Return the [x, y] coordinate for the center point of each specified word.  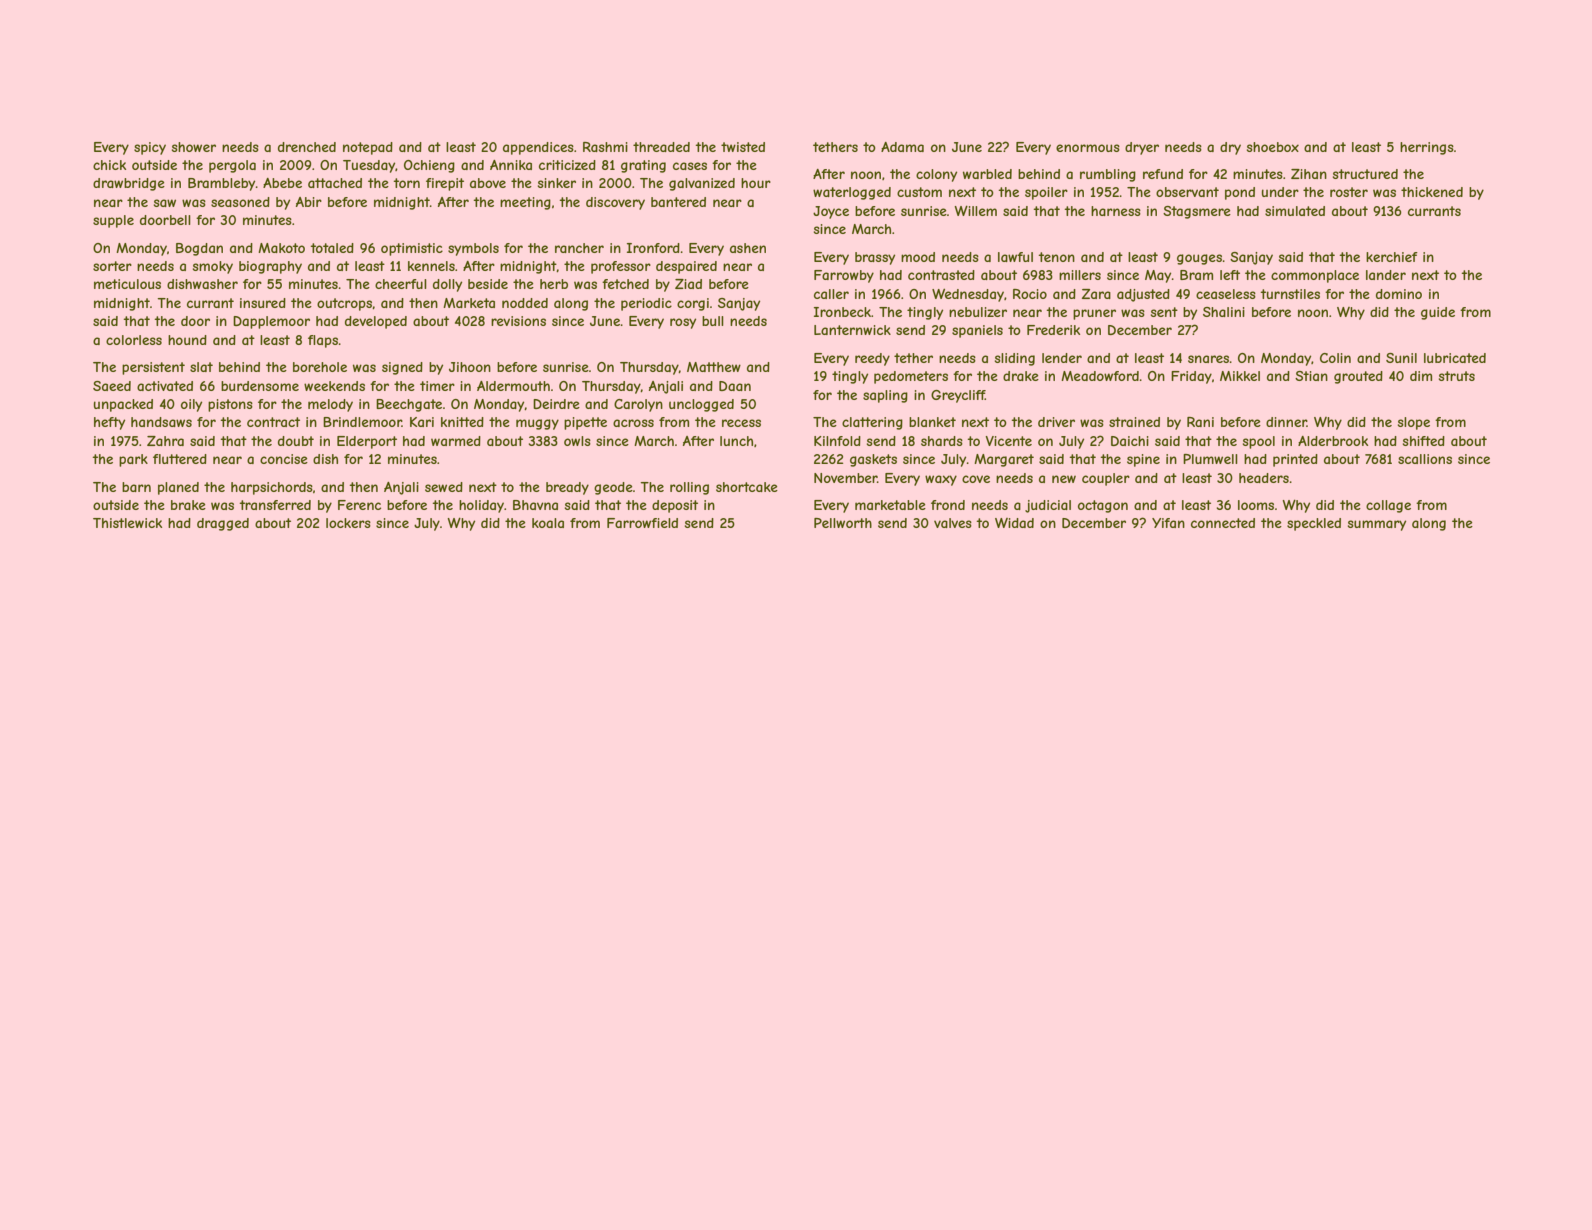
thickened [1432, 192]
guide [1438, 313]
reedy [872, 359]
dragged [223, 524]
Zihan [1309, 174]
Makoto [281, 248]
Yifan [1168, 523]
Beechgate [409, 405]
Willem [975, 211]
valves [953, 523]
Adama [902, 147]
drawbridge [129, 184]
